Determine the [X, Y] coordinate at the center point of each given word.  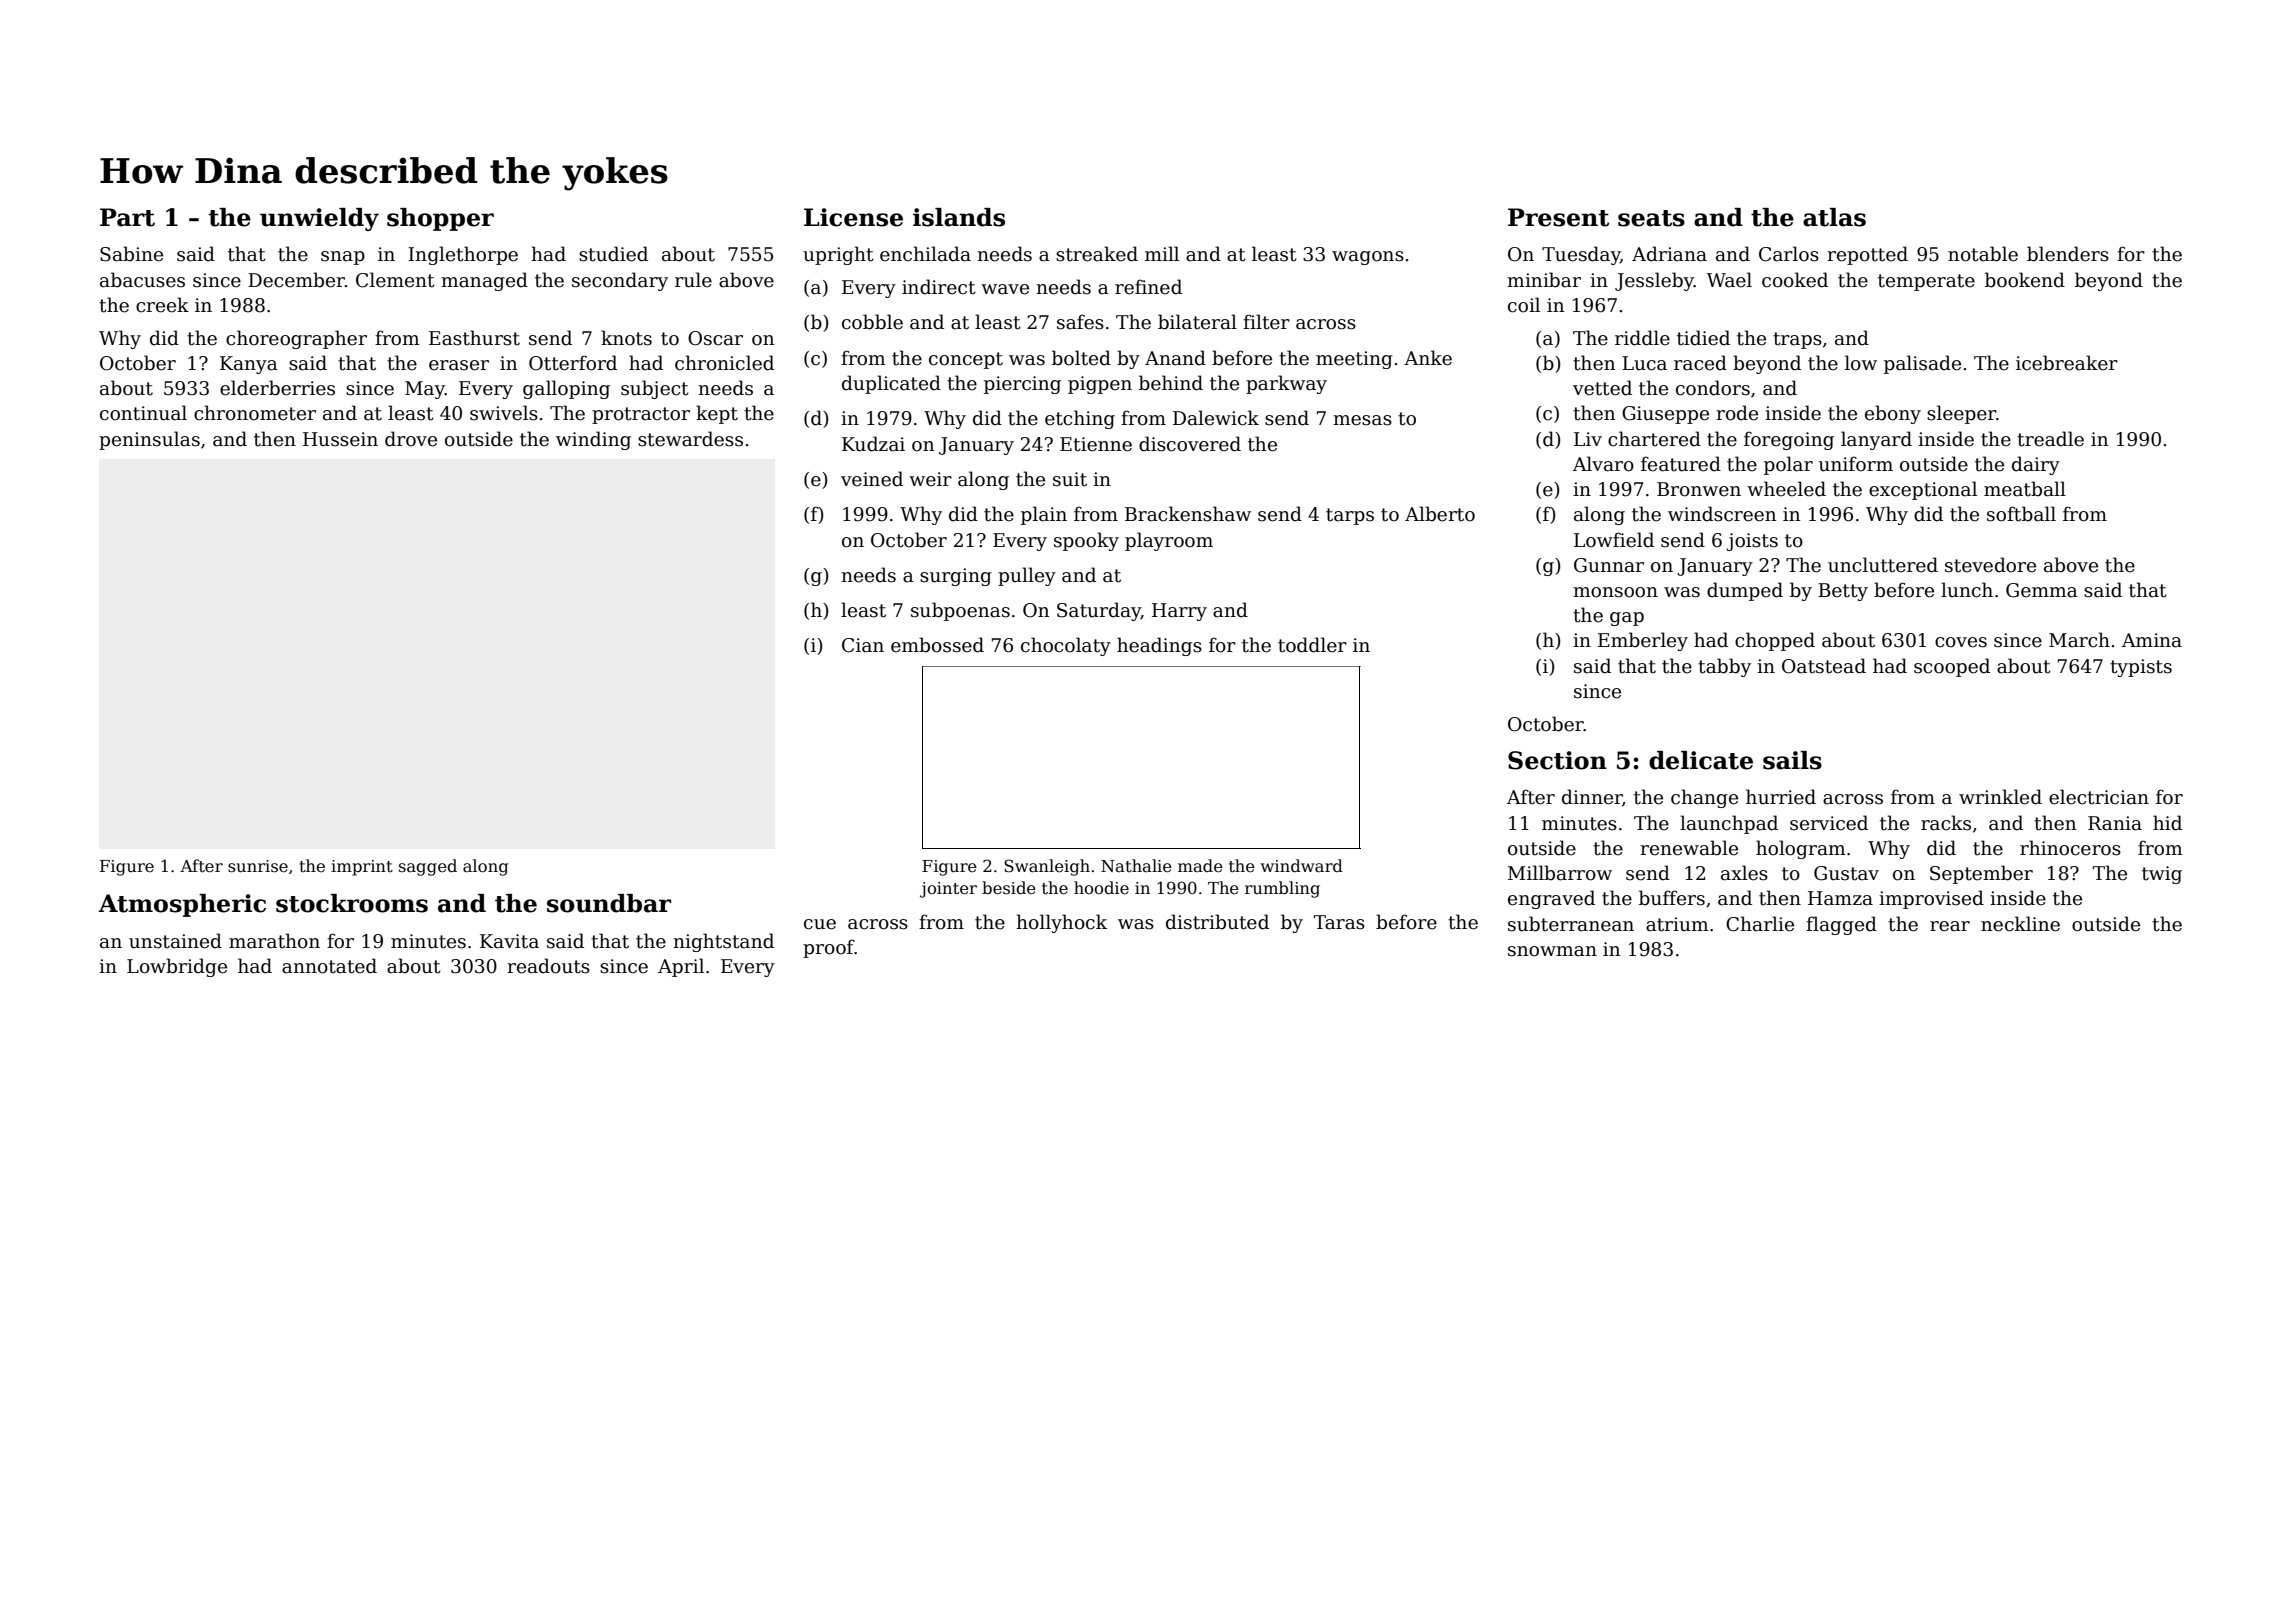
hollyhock [1061, 923]
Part [127, 217]
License [853, 217]
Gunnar [1609, 565]
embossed [937, 645]
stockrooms [352, 903]
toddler [1312, 645]
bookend [2025, 280]
